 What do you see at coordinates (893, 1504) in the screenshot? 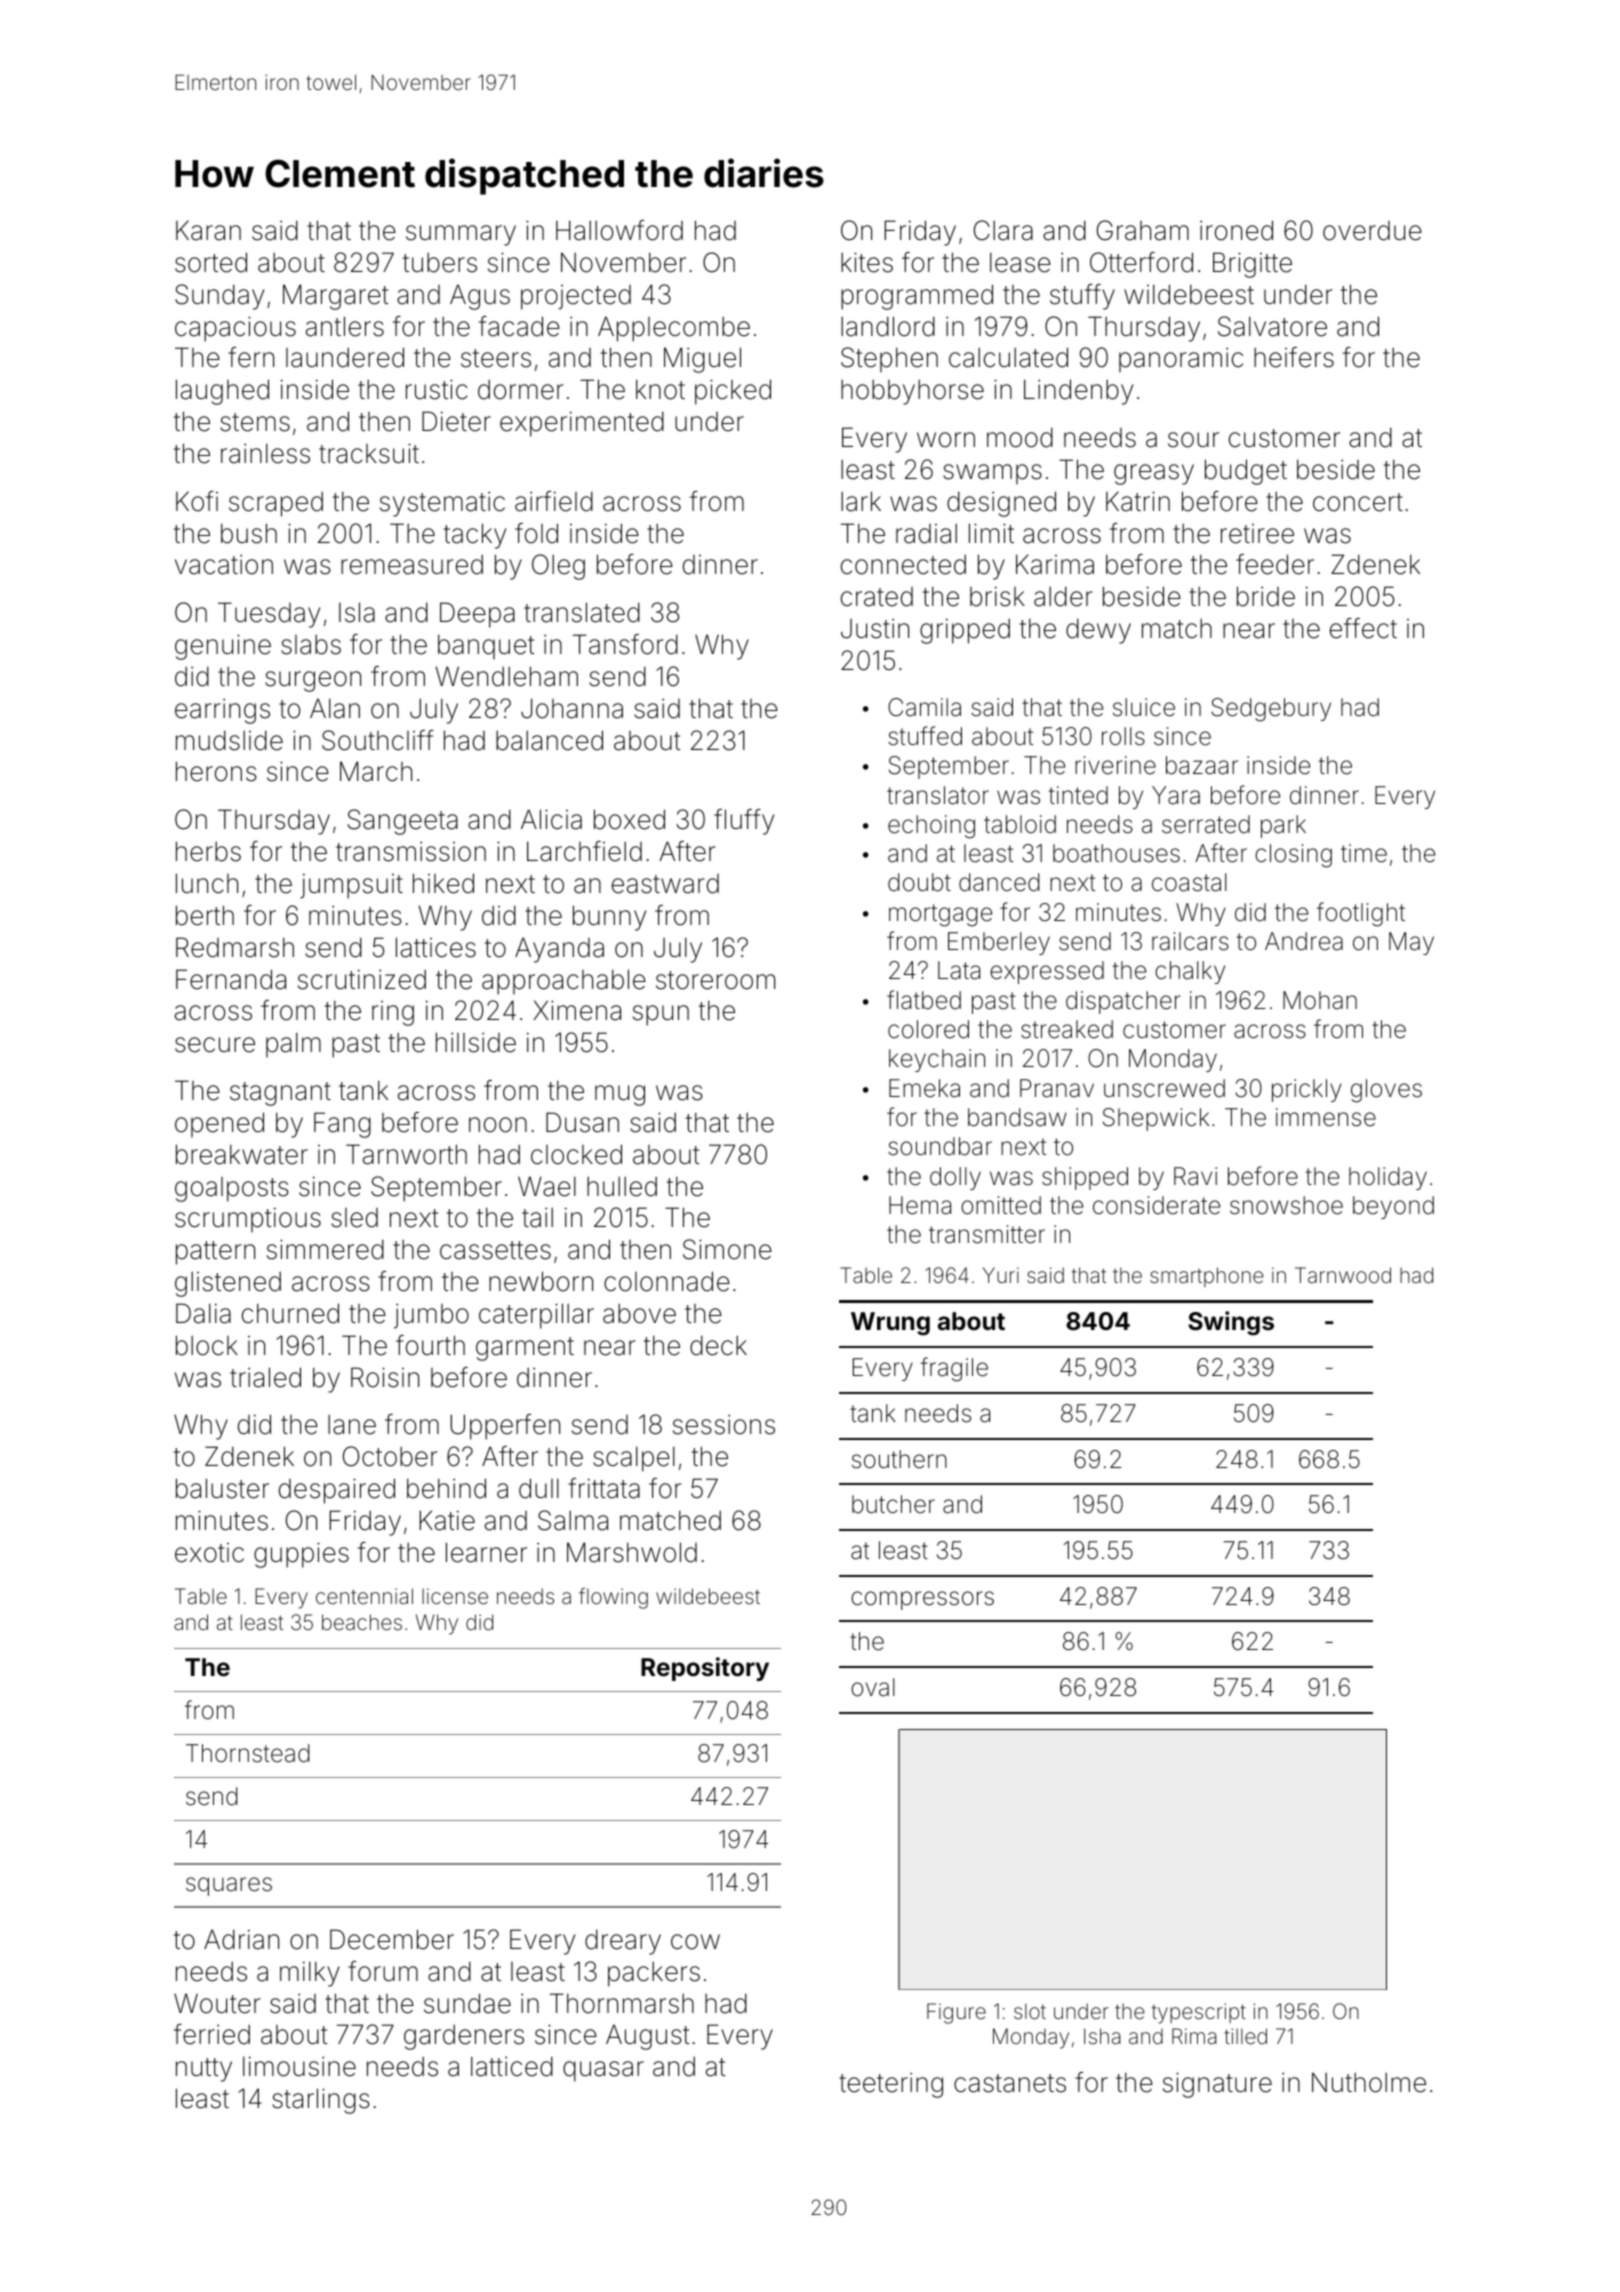
I see `butcher` at bounding box center [893, 1504].
